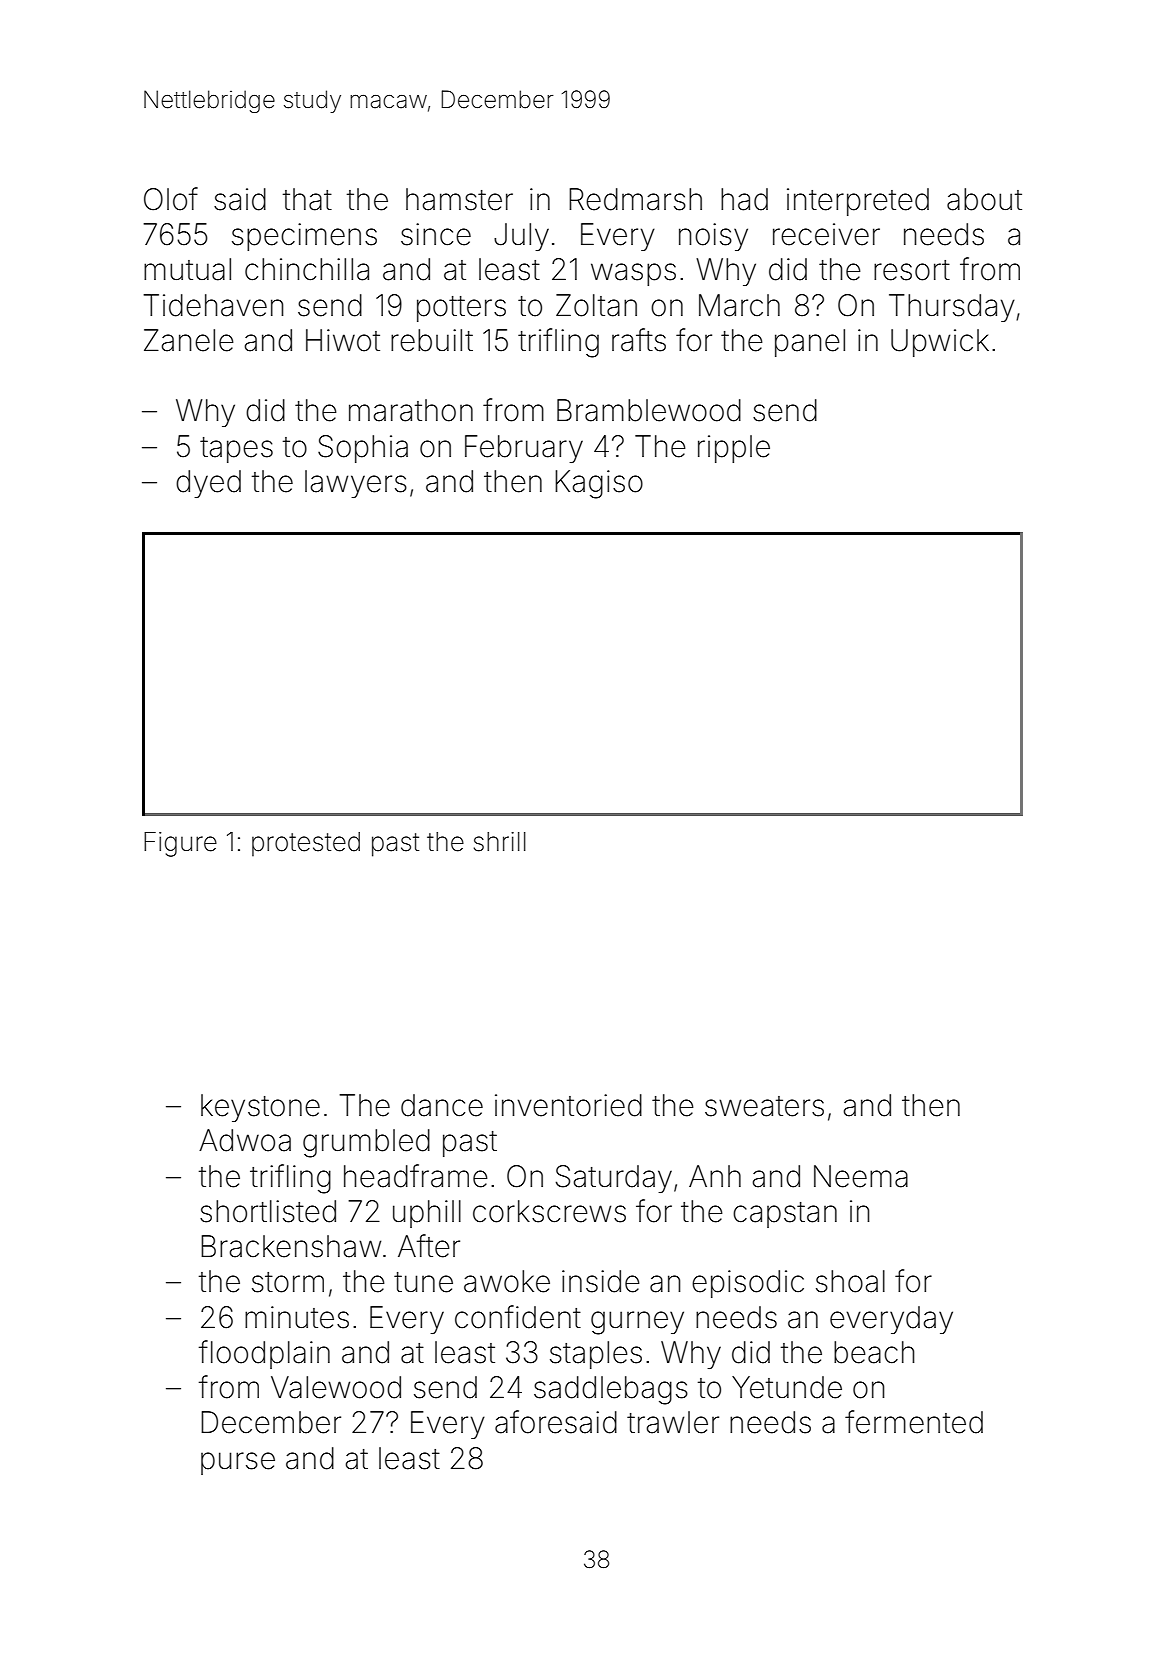 This page has height=1654, width=1165. Describe the element at coordinates (288, 1282) in the page. I see `storm` at that location.
